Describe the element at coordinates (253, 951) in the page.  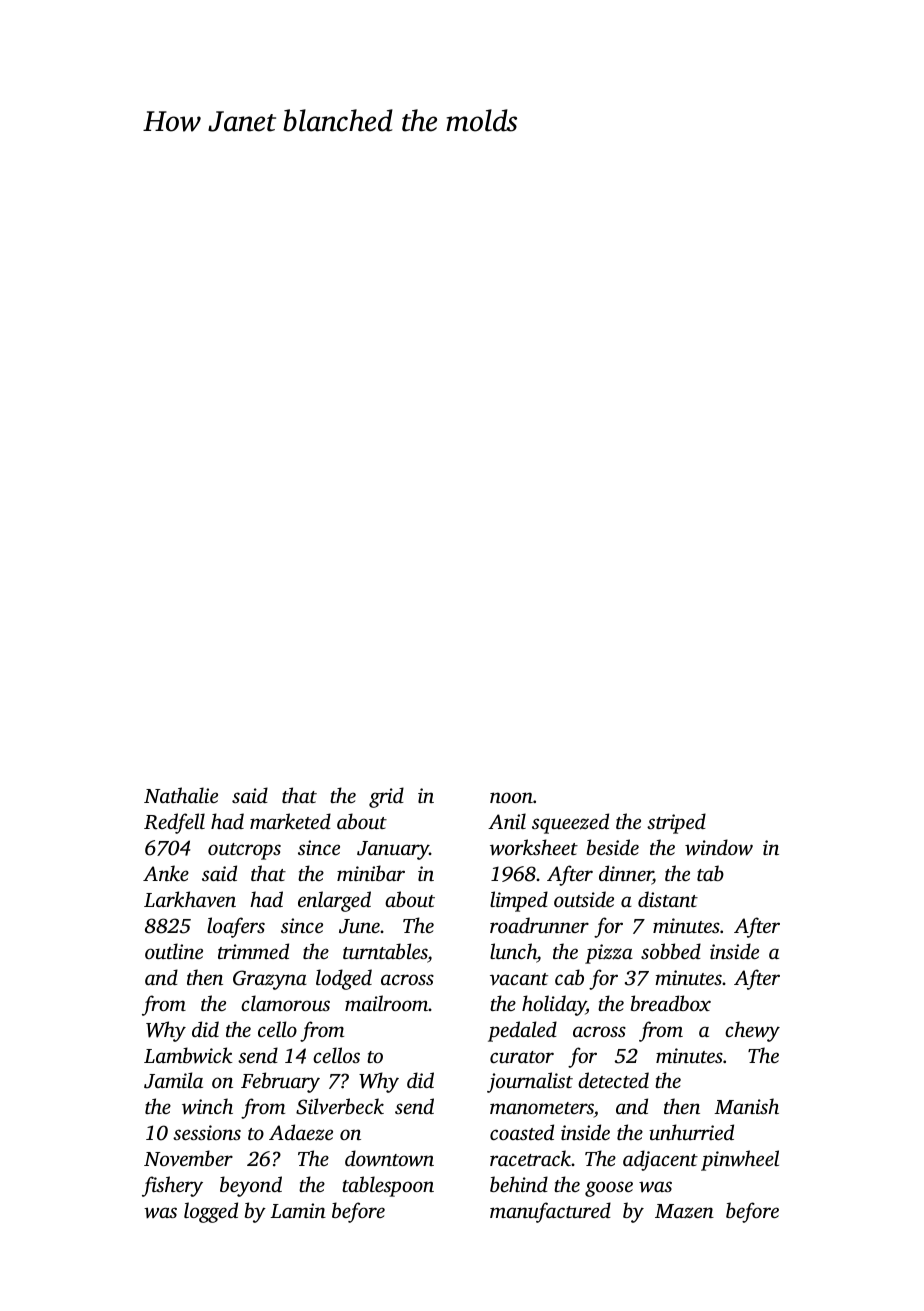
I see `trimmed` at that location.
